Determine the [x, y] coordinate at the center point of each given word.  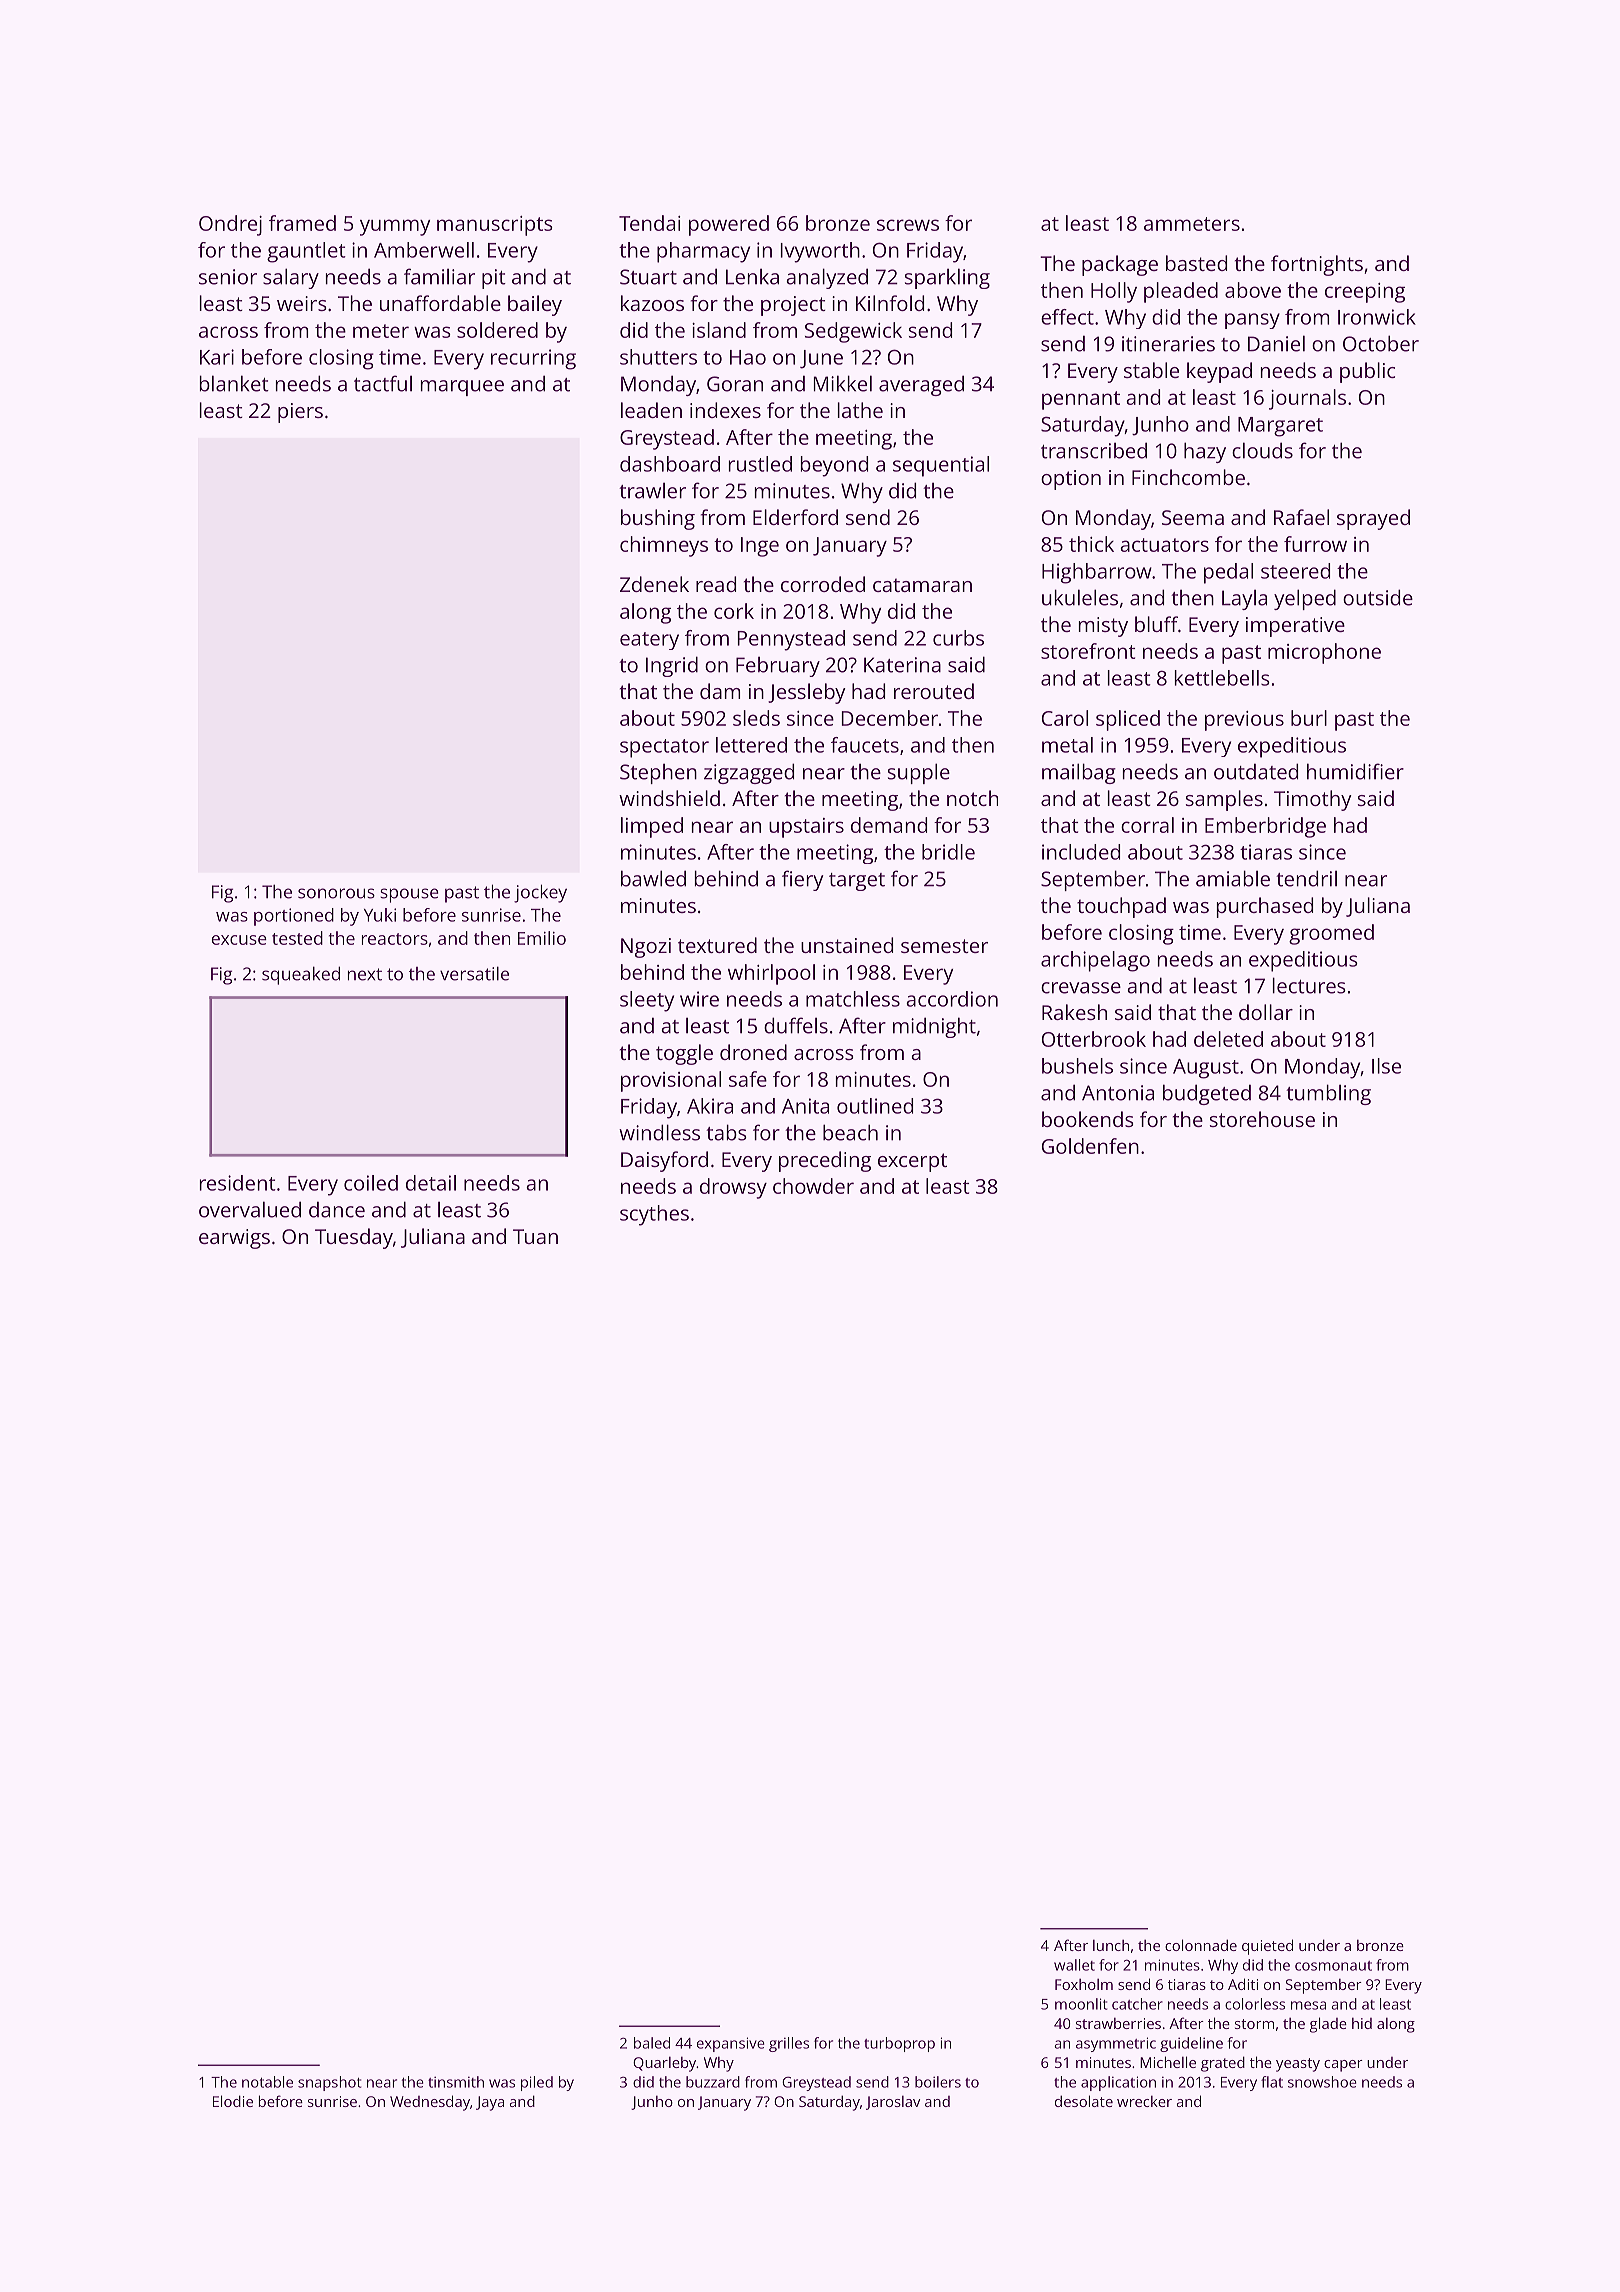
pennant [1081, 400]
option [1071, 480]
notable [267, 2082]
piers [300, 413]
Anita [805, 1106]
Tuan [535, 1236]
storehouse [1262, 1119]
